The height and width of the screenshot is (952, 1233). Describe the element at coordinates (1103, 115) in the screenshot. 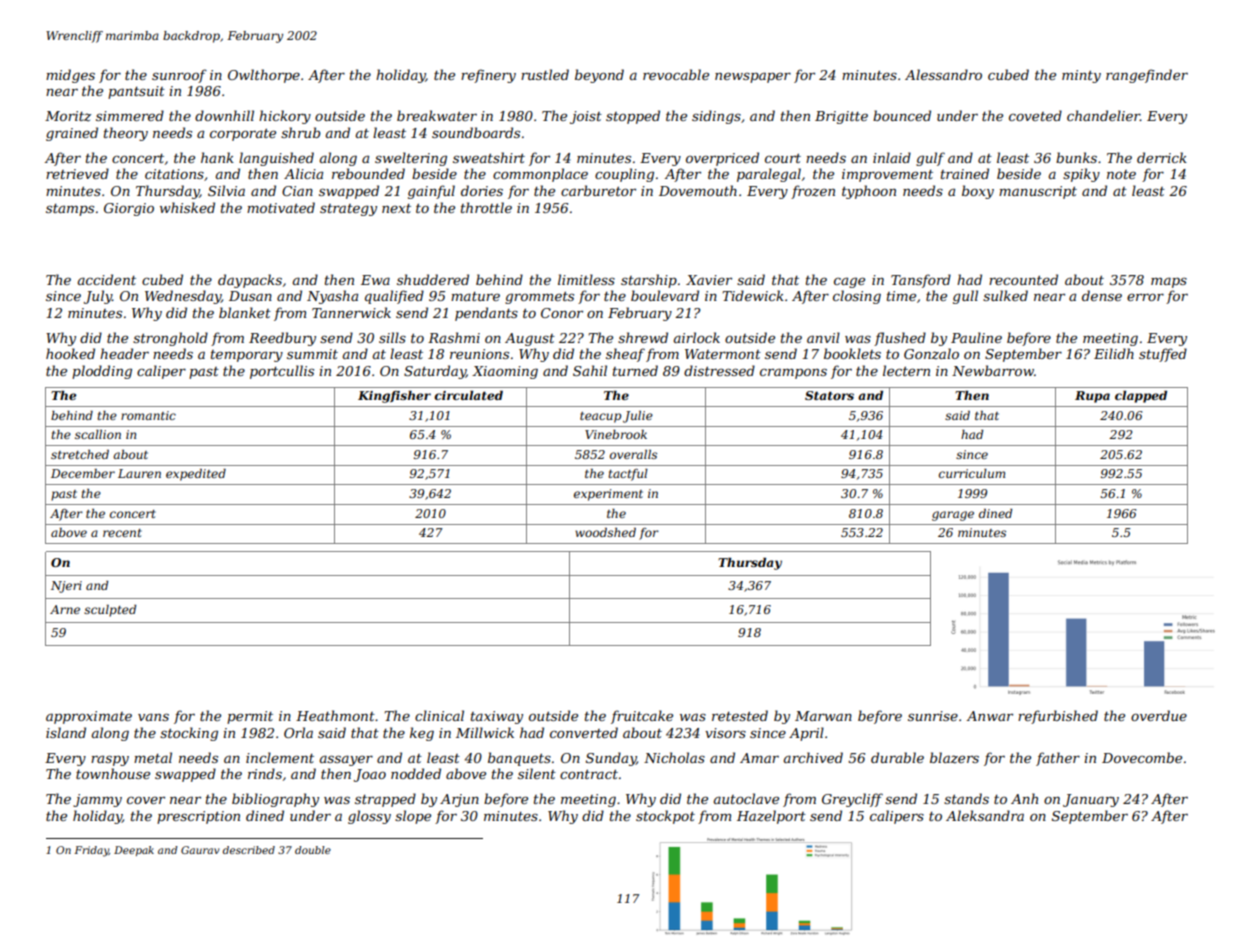

I see `chandelier` at that location.
